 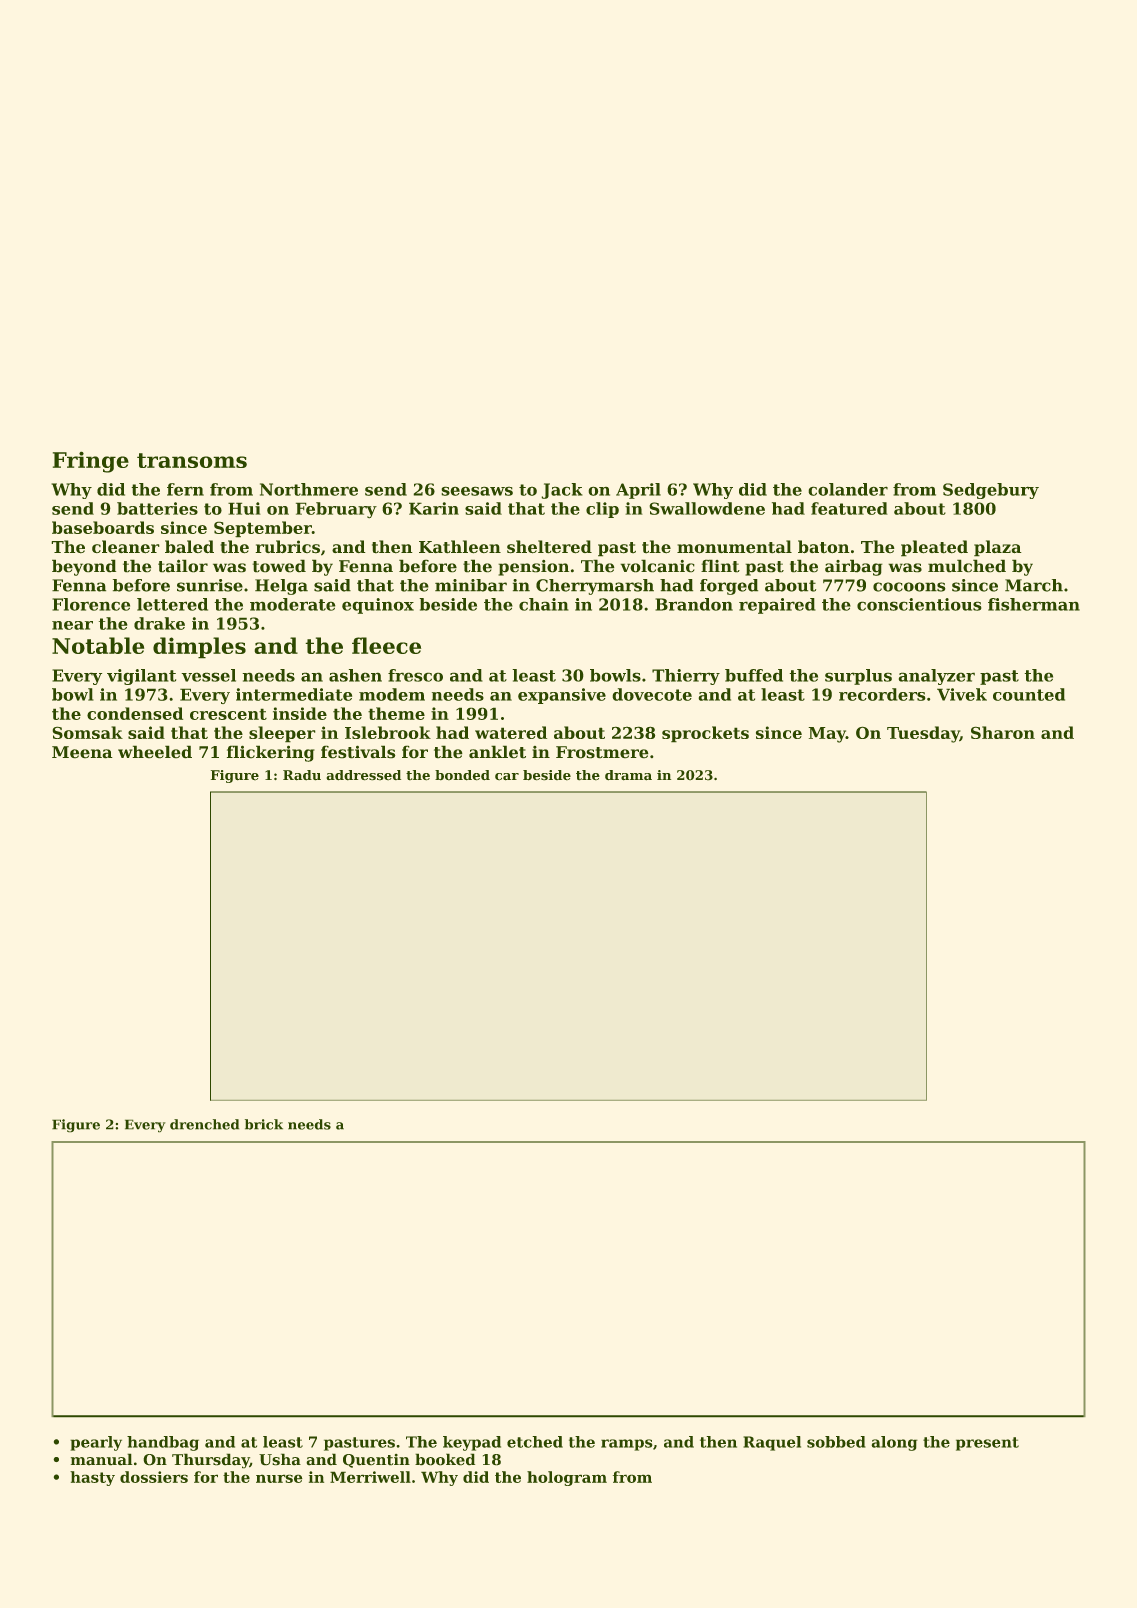 What do you see at coordinates (507, 777) in the image?
I see `car` at bounding box center [507, 777].
